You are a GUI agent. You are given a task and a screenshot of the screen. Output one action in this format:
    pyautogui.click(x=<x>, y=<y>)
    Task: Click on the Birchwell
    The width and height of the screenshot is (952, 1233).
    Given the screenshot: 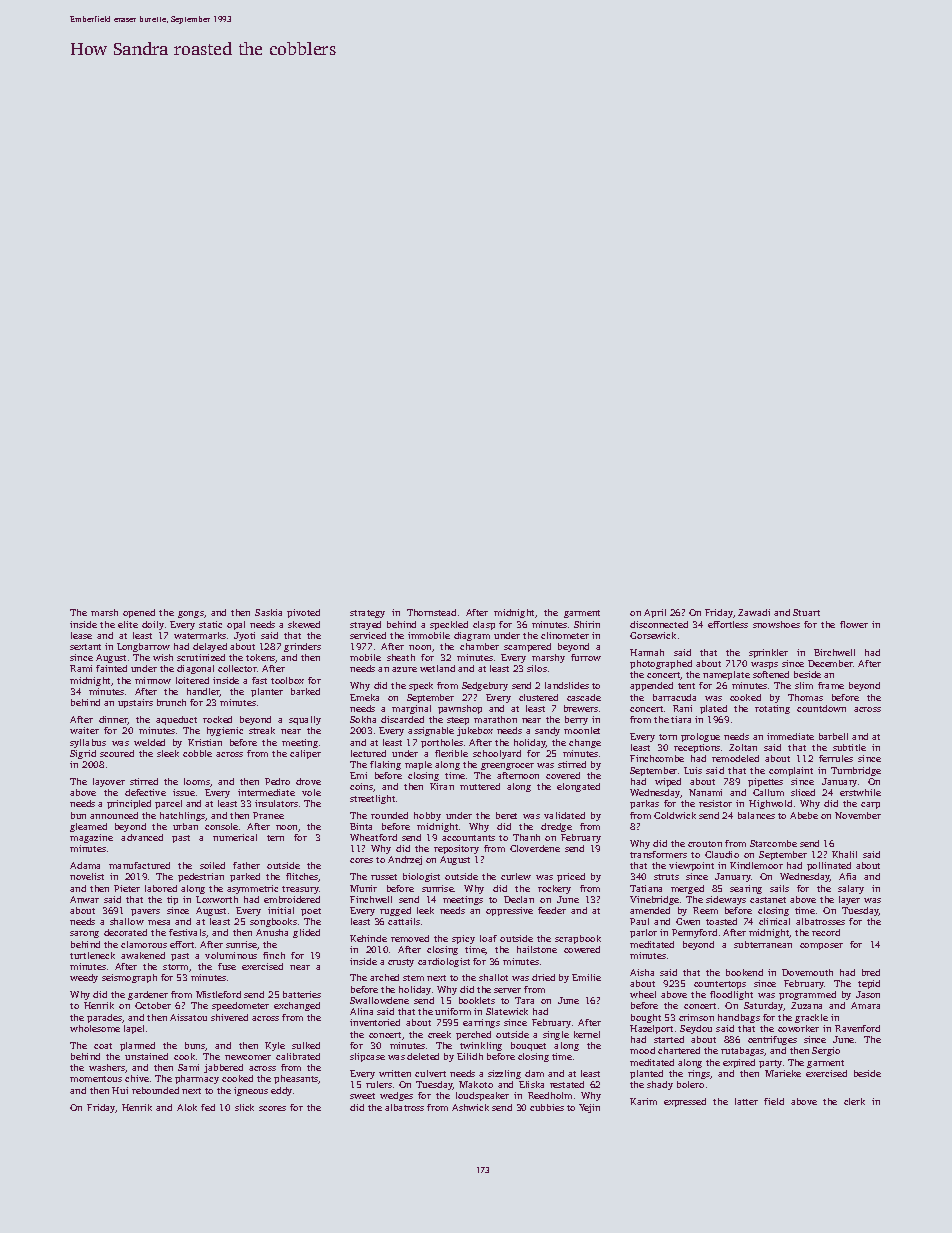 What is the action you would take?
    pyautogui.click(x=834, y=652)
